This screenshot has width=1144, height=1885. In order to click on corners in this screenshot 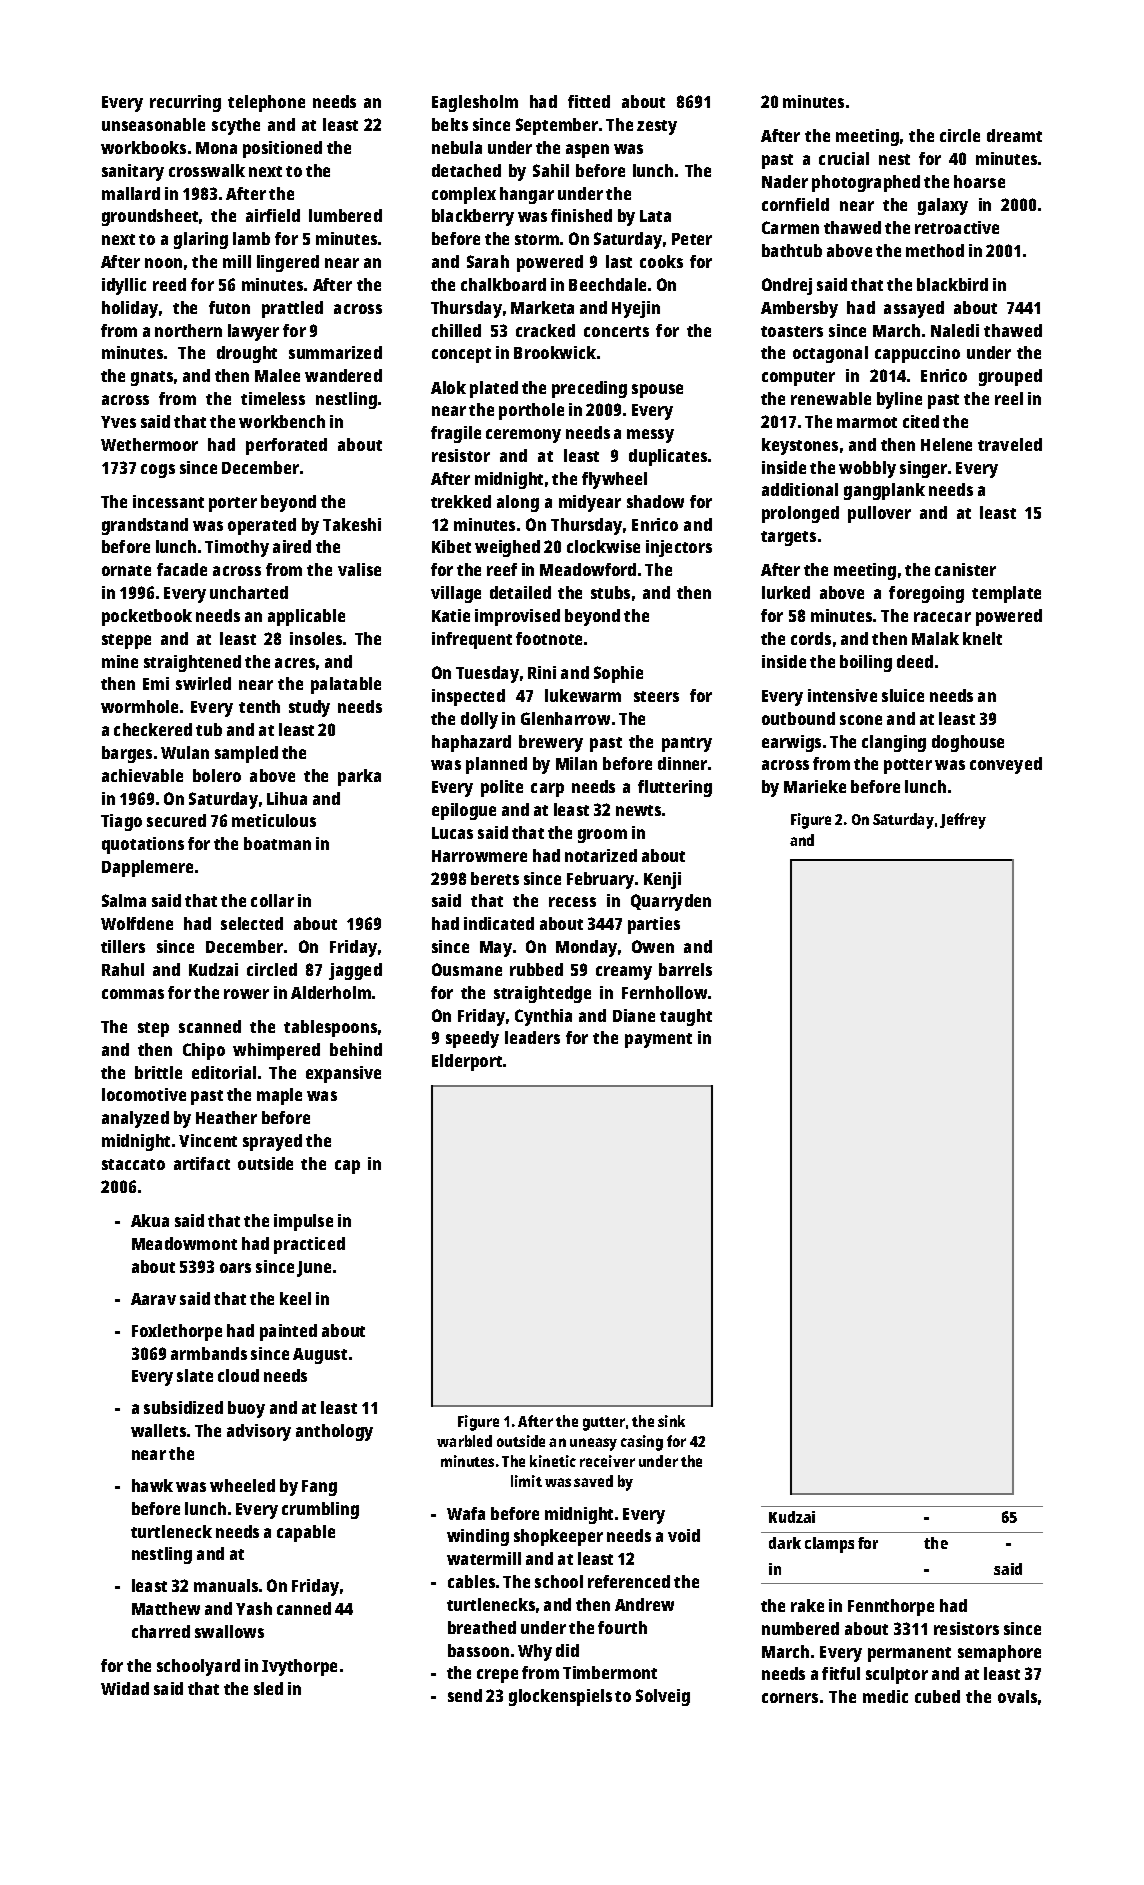, I will do `click(790, 1698)`.
